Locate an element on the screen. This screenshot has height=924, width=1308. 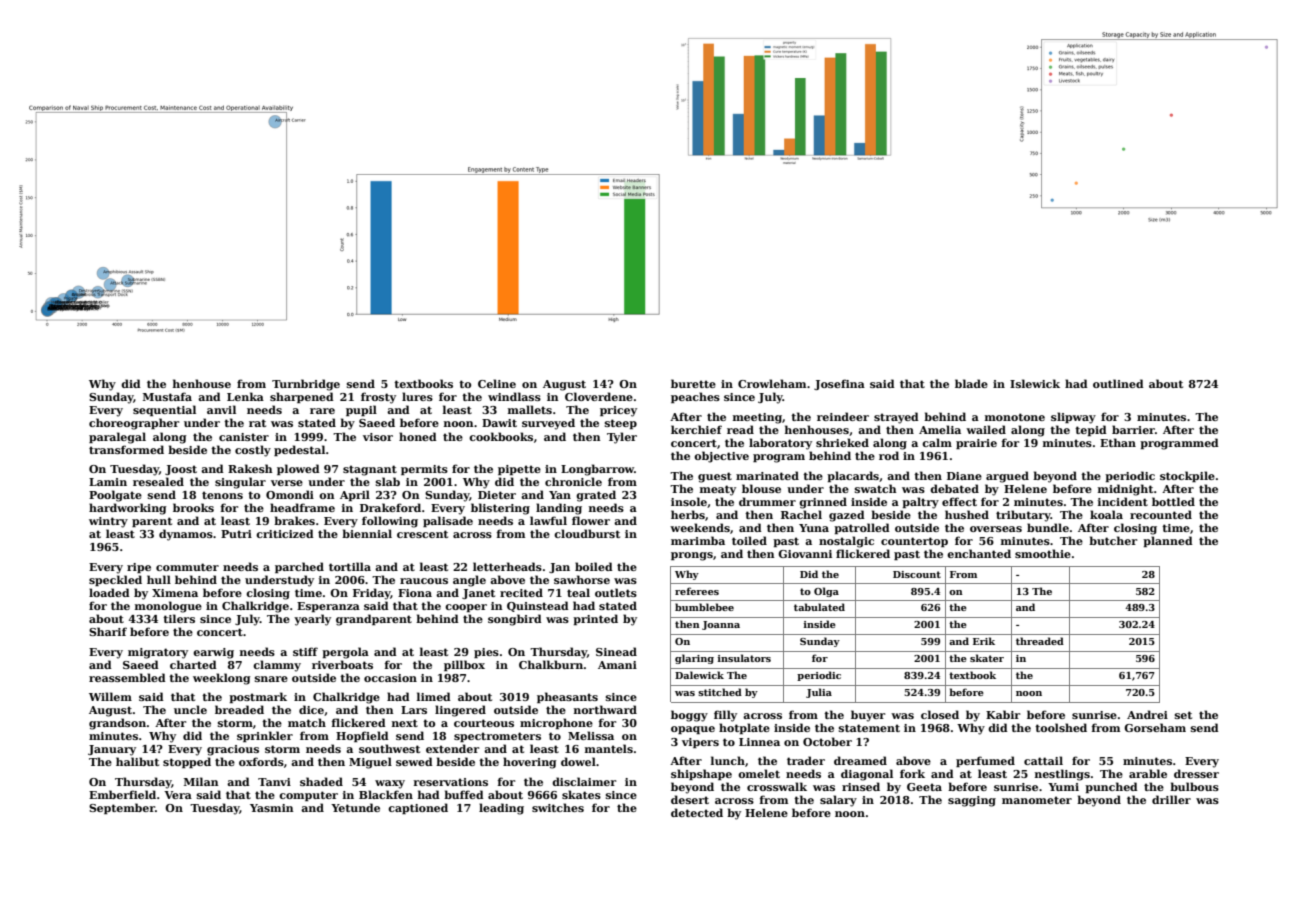
Chalkburn is located at coordinates (551, 664).
